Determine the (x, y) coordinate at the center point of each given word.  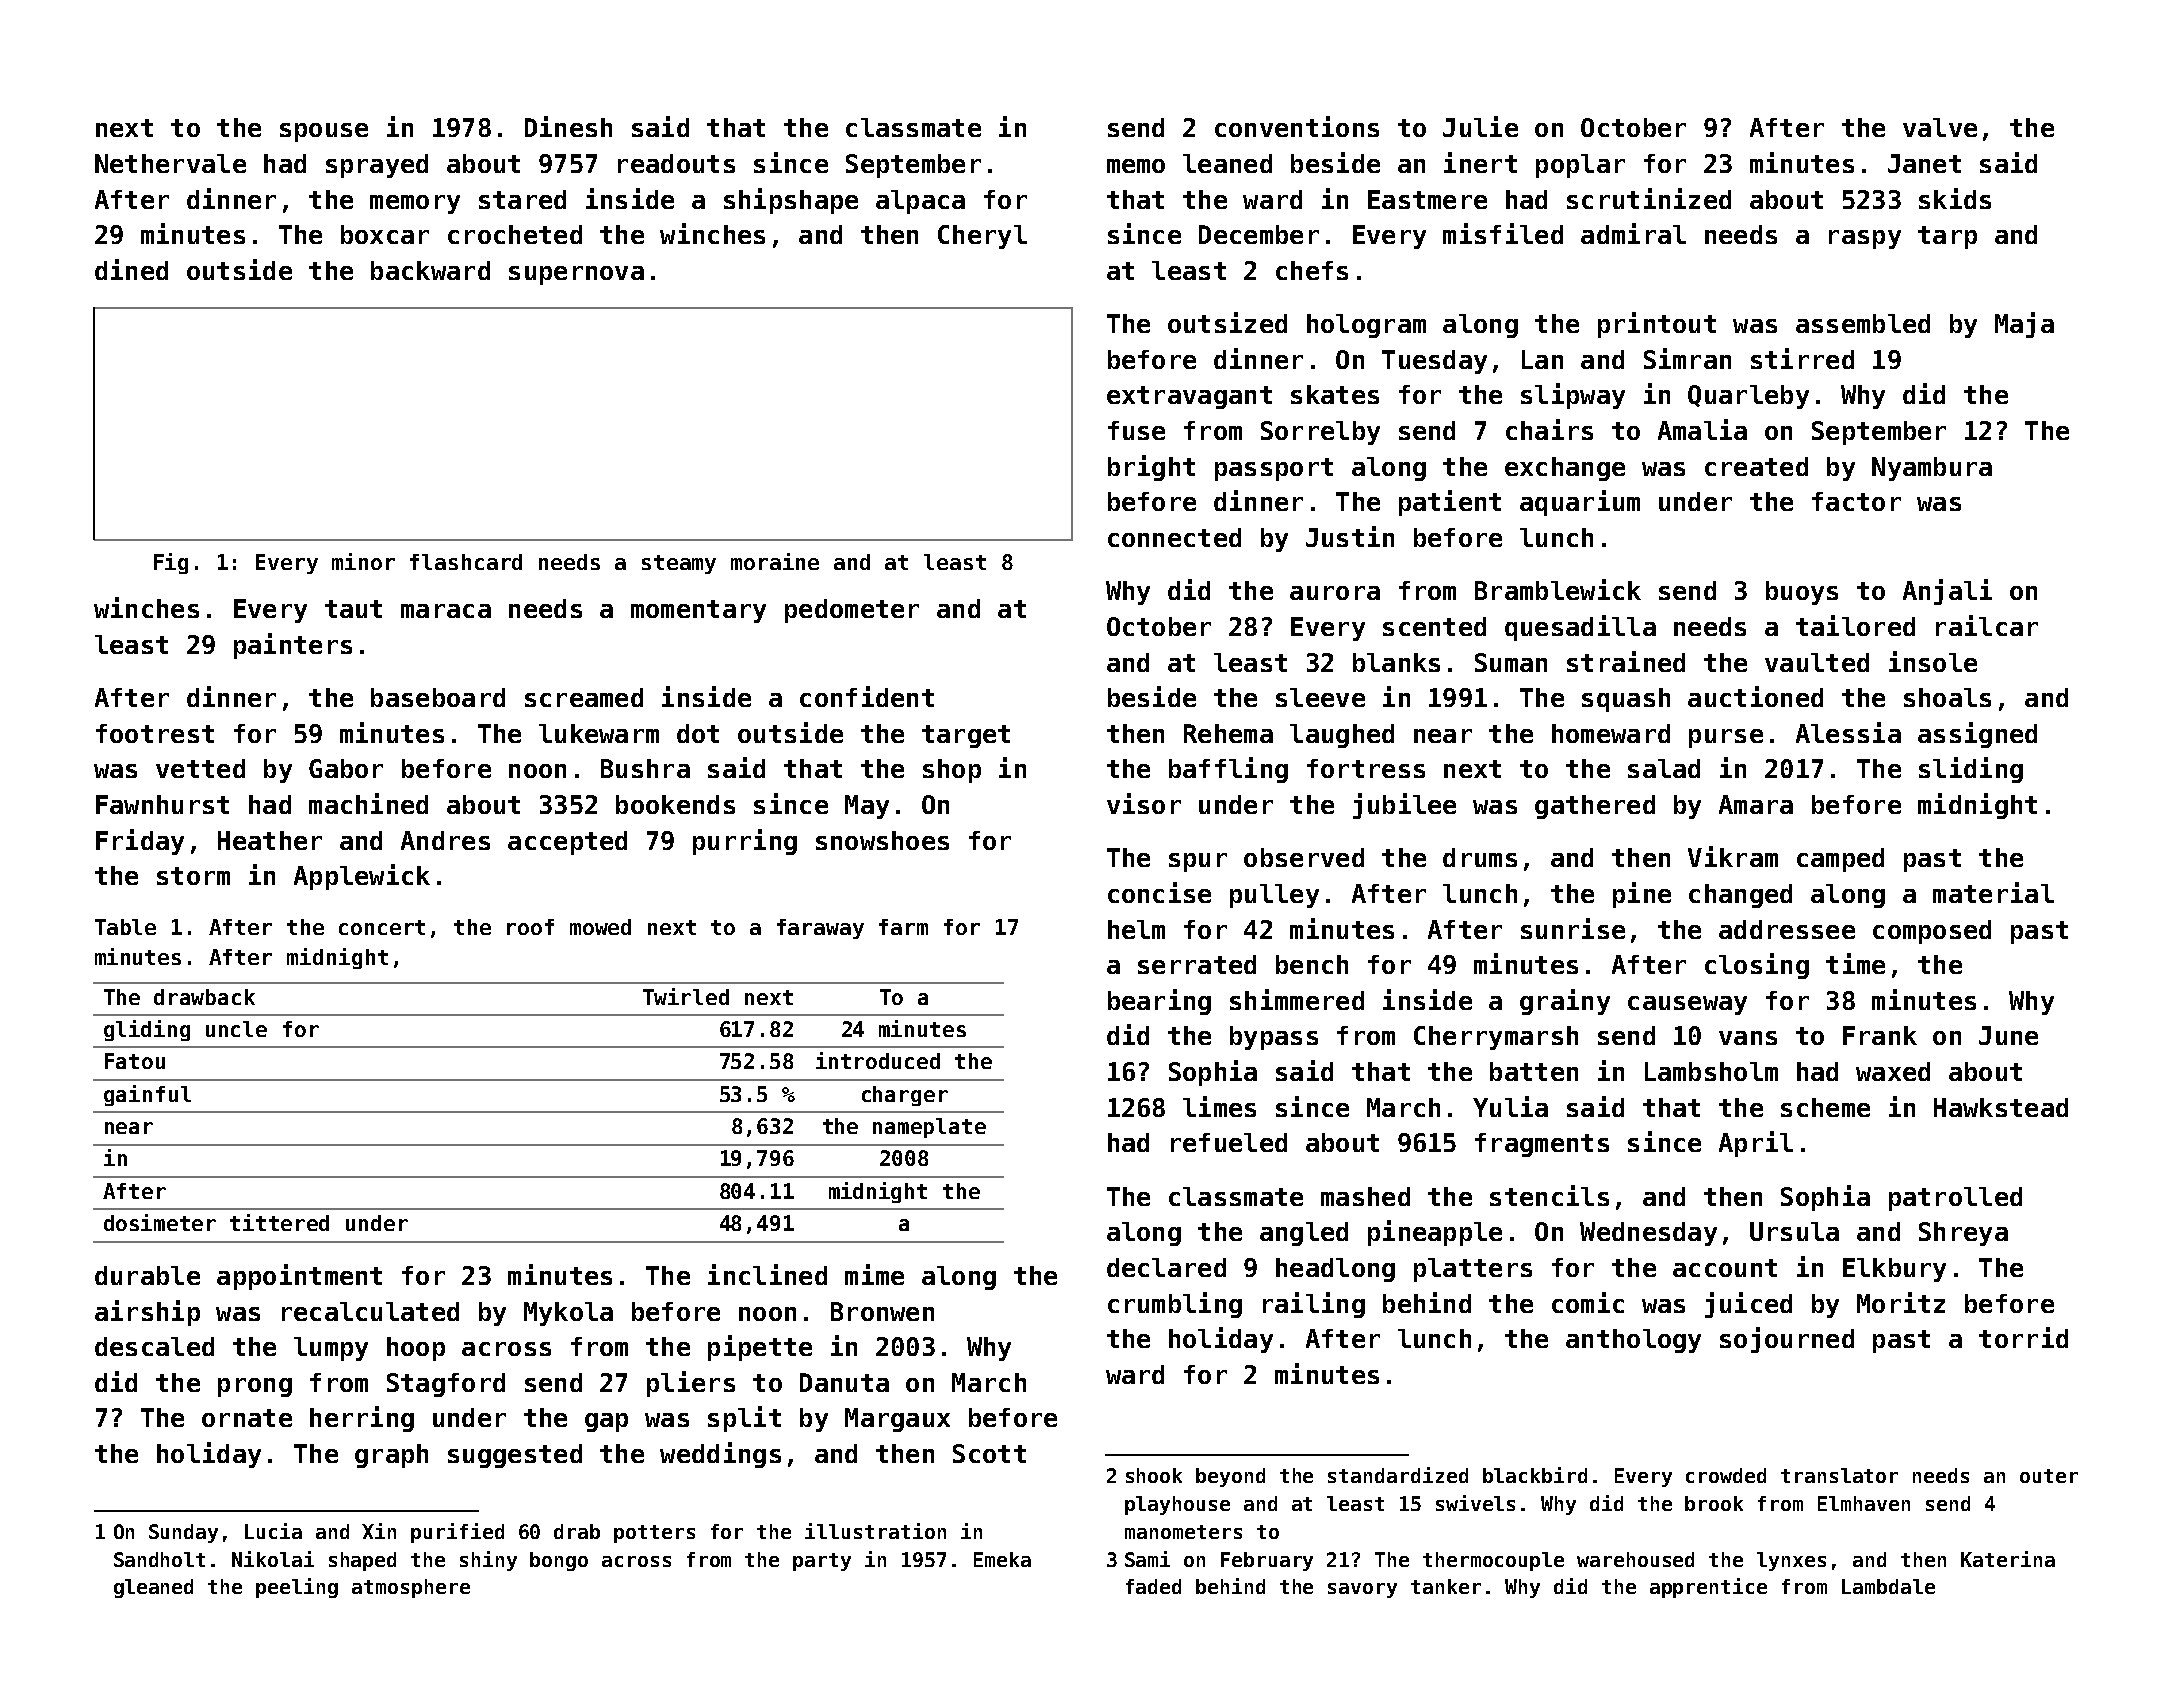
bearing (1159, 1002)
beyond (1230, 1477)
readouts (676, 163)
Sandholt (159, 1559)
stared (522, 199)
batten (1534, 1071)
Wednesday (1648, 1234)
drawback (204, 997)
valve (1940, 127)
